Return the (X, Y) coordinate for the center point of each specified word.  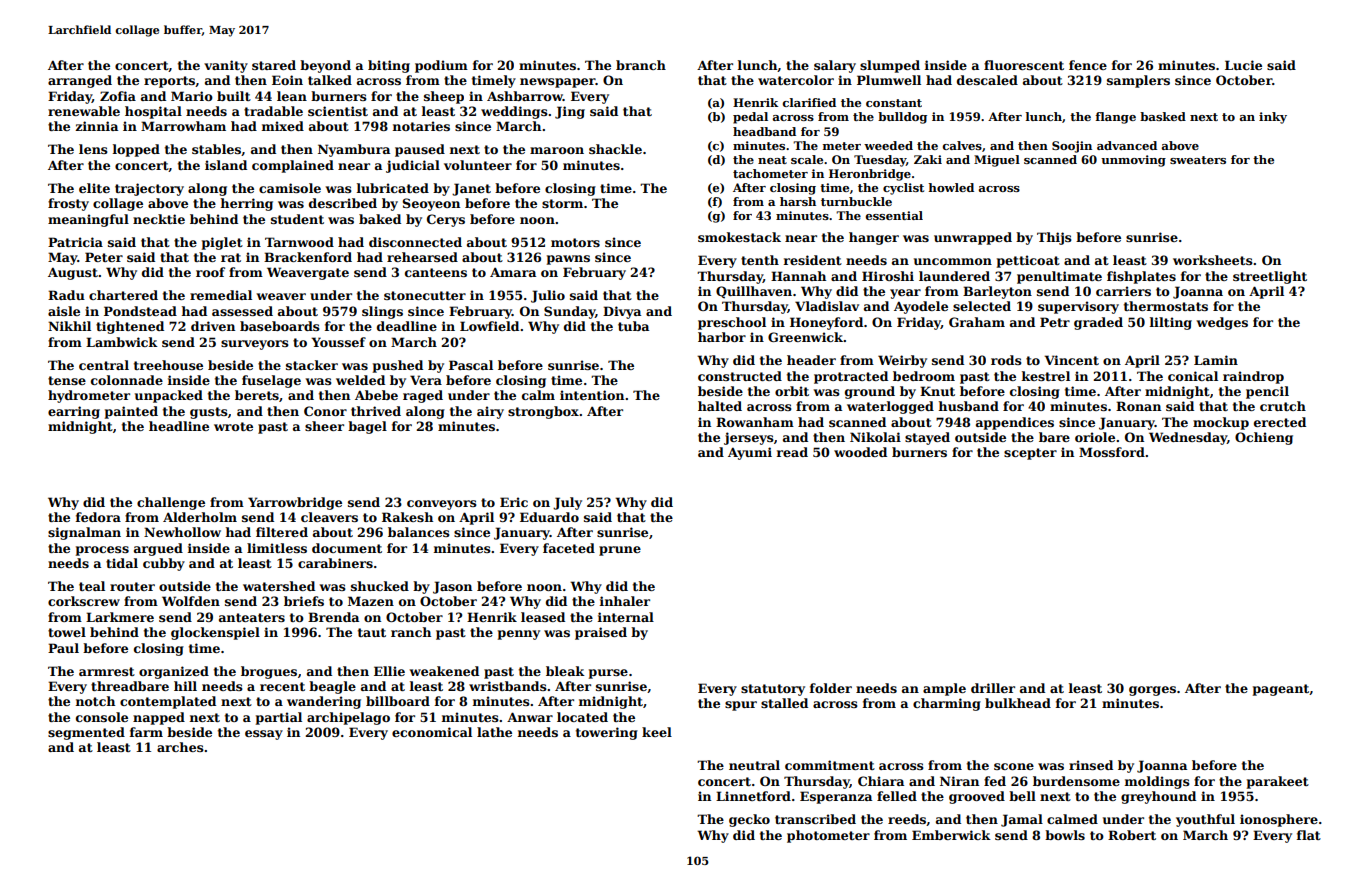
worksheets (1213, 260)
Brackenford (308, 257)
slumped (890, 66)
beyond (325, 66)
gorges (1152, 691)
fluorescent (1024, 65)
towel (67, 632)
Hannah (798, 276)
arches (180, 747)
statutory (773, 690)
